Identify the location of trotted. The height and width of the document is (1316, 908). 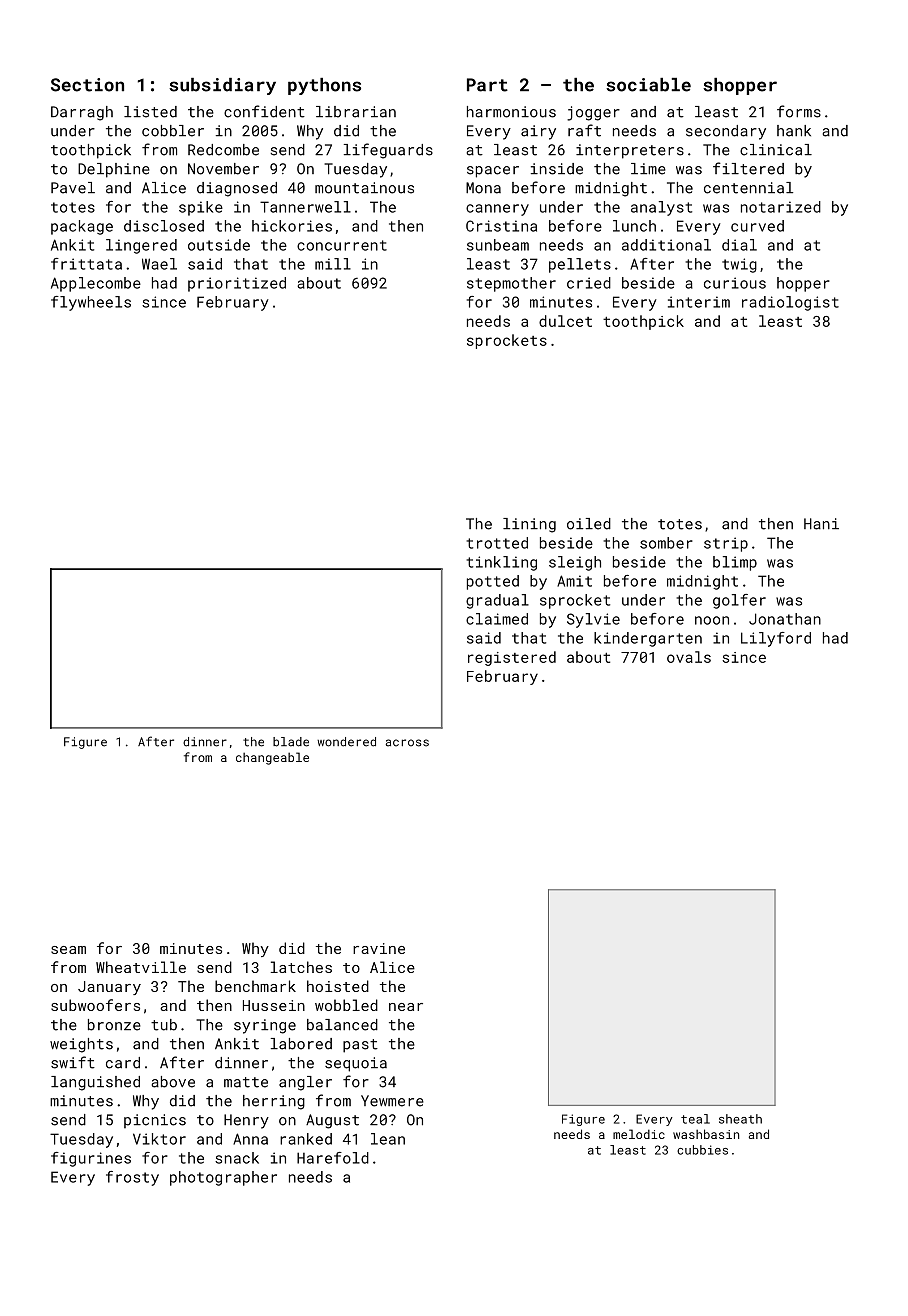
(497, 543).
